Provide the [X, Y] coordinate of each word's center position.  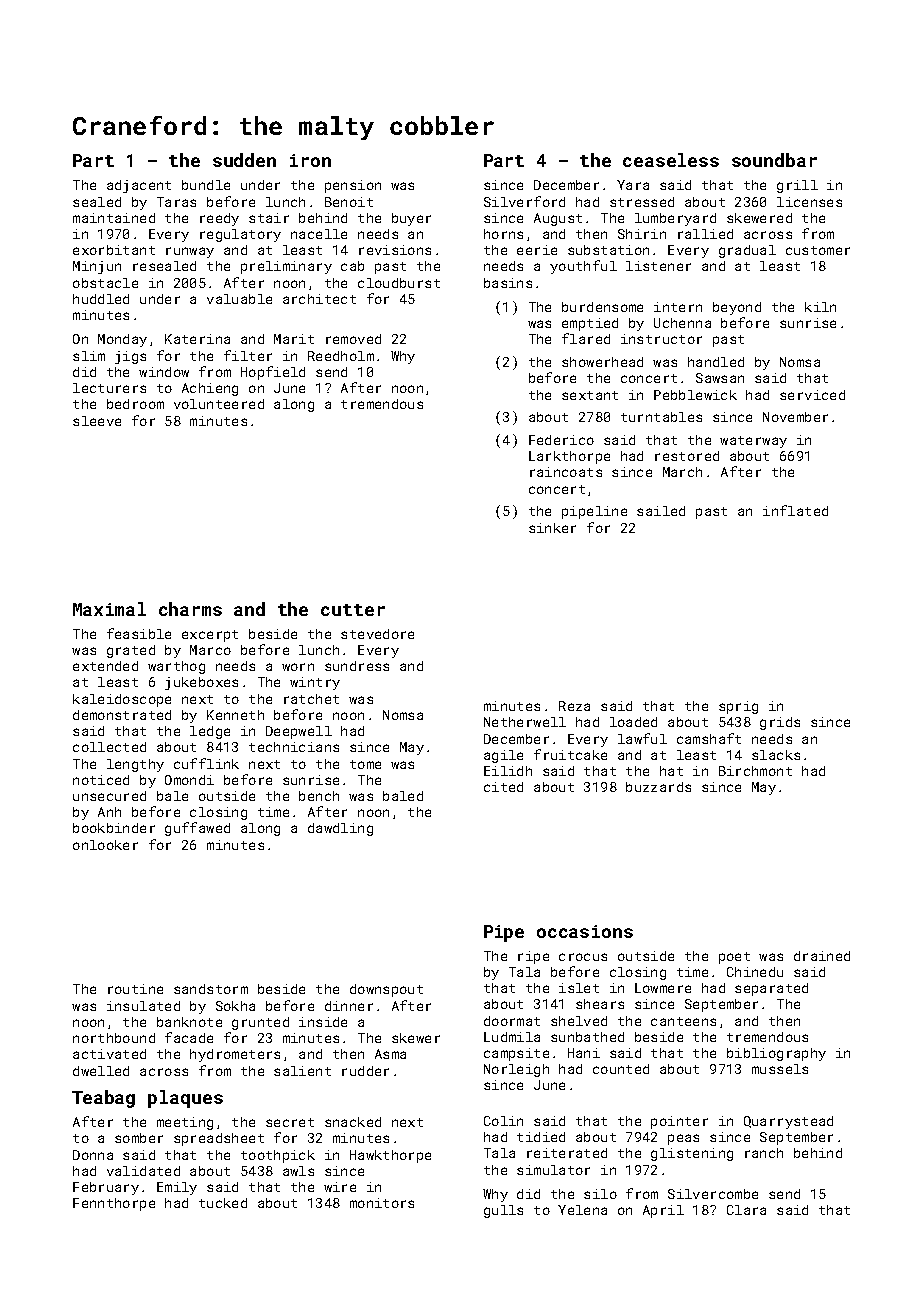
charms [190, 609]
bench [319, 796]
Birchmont [755, 771]
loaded [633, 722]
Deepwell [299, 732]
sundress [357, 666]
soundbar [774, 160]
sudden [244, 160]
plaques [185, 1099]
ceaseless [671, 160]
